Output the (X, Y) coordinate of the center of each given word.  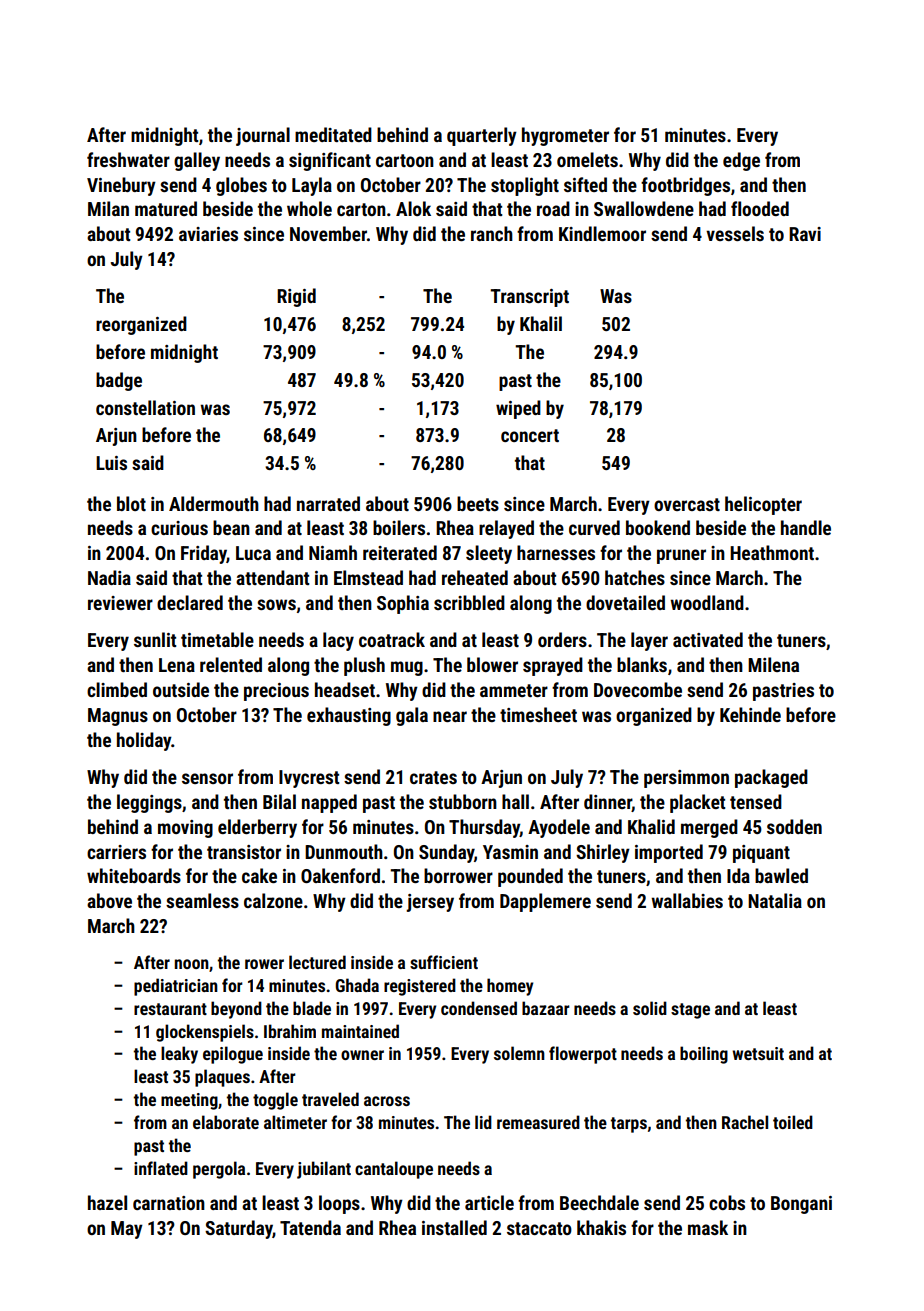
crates (433, 777)
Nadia (109, 577)
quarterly (482, 136)
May (127, 1230)
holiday (144, 741)
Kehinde (750, 714)
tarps (629, 1125)
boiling (704, 1055)
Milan (108, 208)
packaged (771, 778)
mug (407, 668)
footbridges (685, 186)
